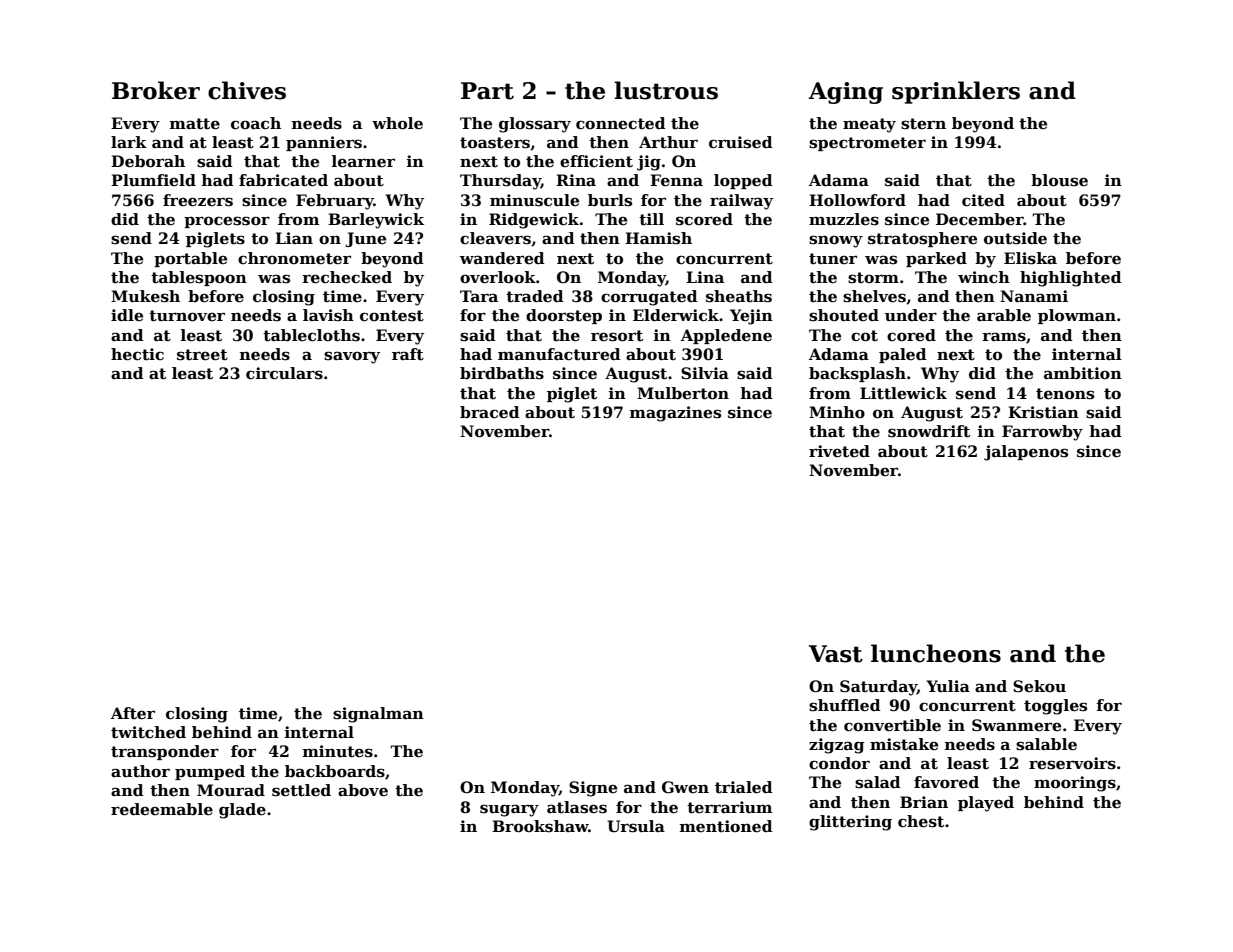  Describe the element at coordinates (922, 239) in the document. I see `stratosphere` at that location.
